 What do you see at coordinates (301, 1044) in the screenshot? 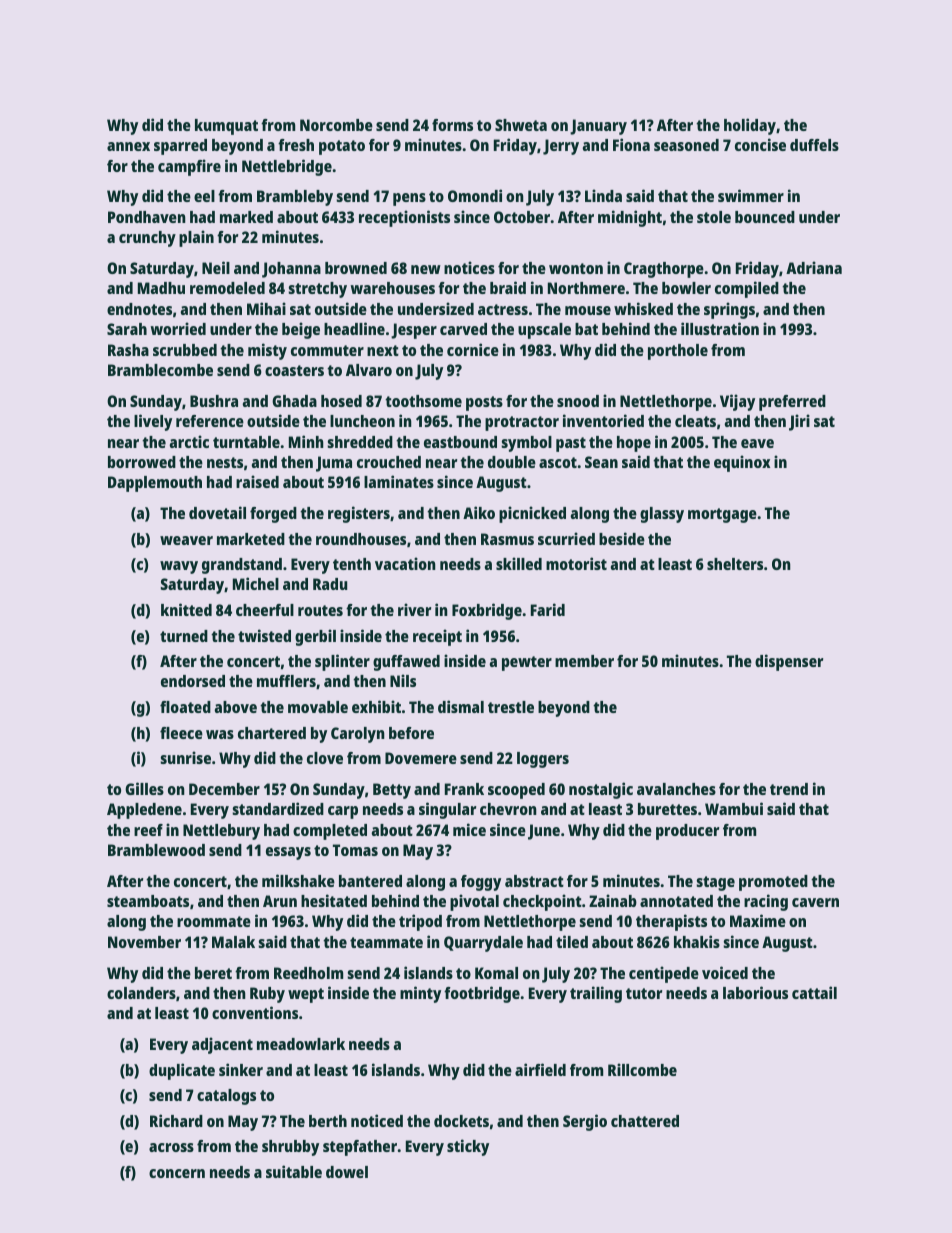
I see `meadowlark` at bounding box center [301, 1044].
